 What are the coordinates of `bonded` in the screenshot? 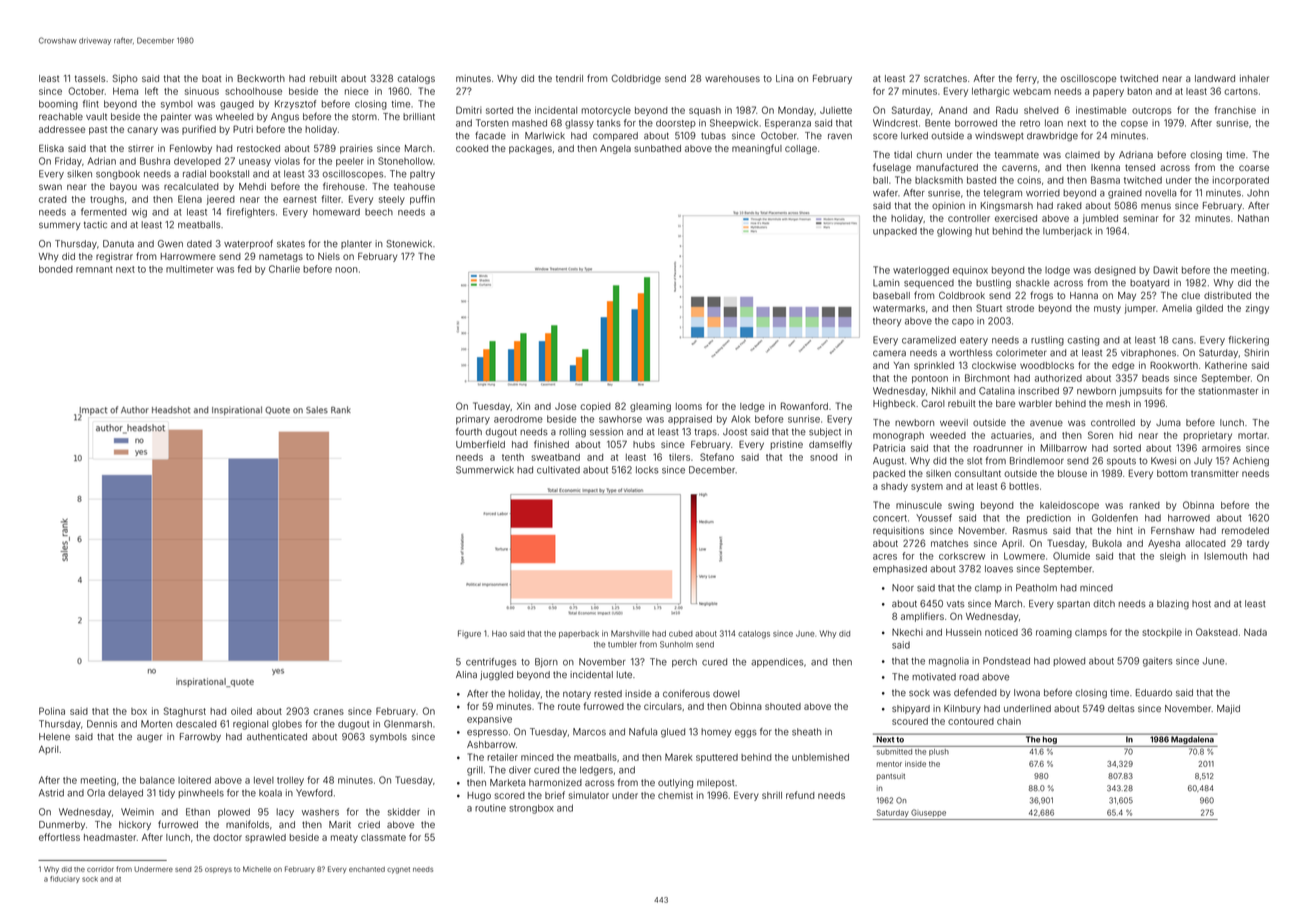 It's located at (56, 269).
